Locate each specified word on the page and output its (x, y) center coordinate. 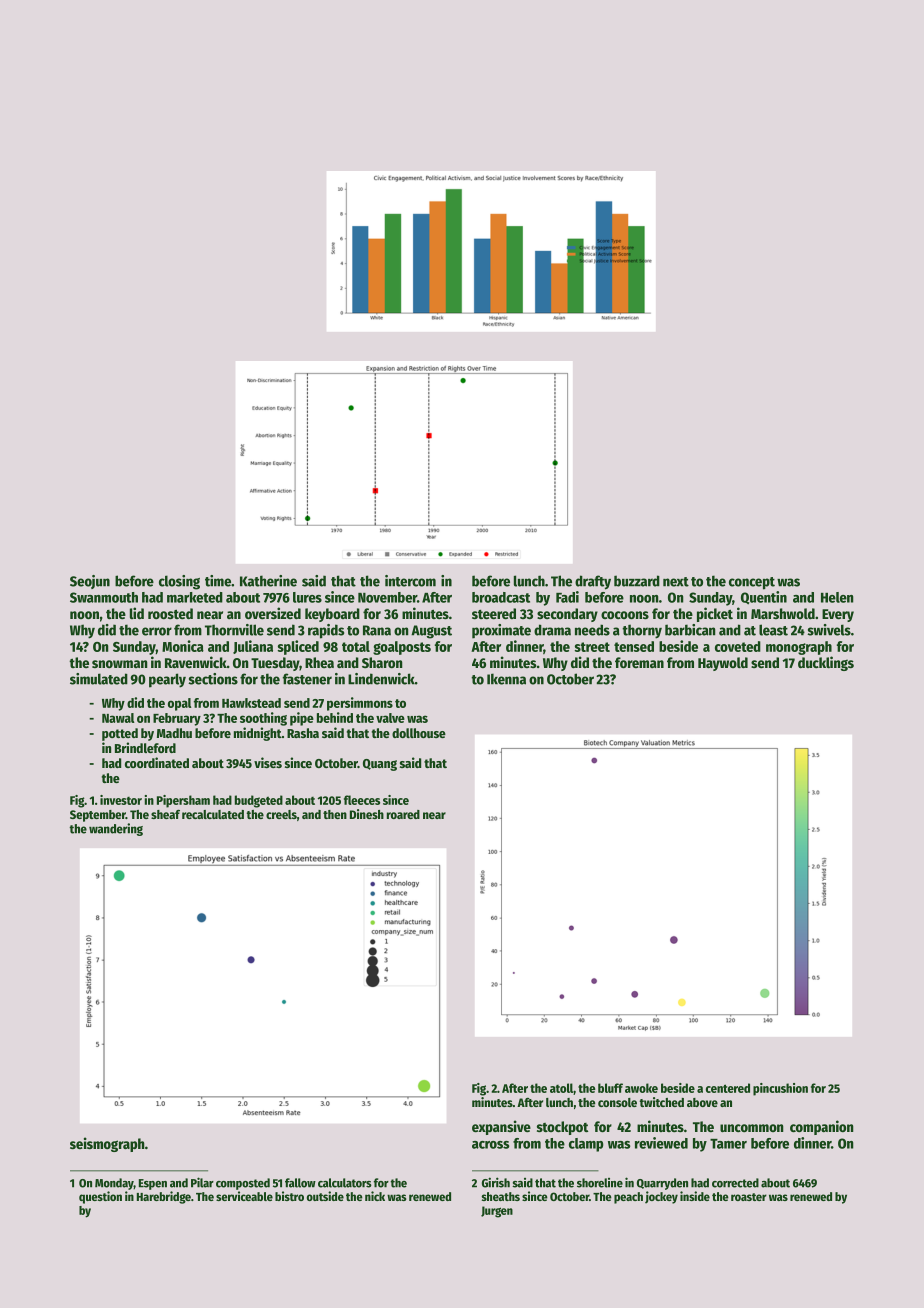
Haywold (723, 664)
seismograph (107, 1144)
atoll (562, 1089)
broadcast (501, 597)
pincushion (780, 1089)
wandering (116, 829)
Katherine (268, 581)
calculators (345, 1183)
